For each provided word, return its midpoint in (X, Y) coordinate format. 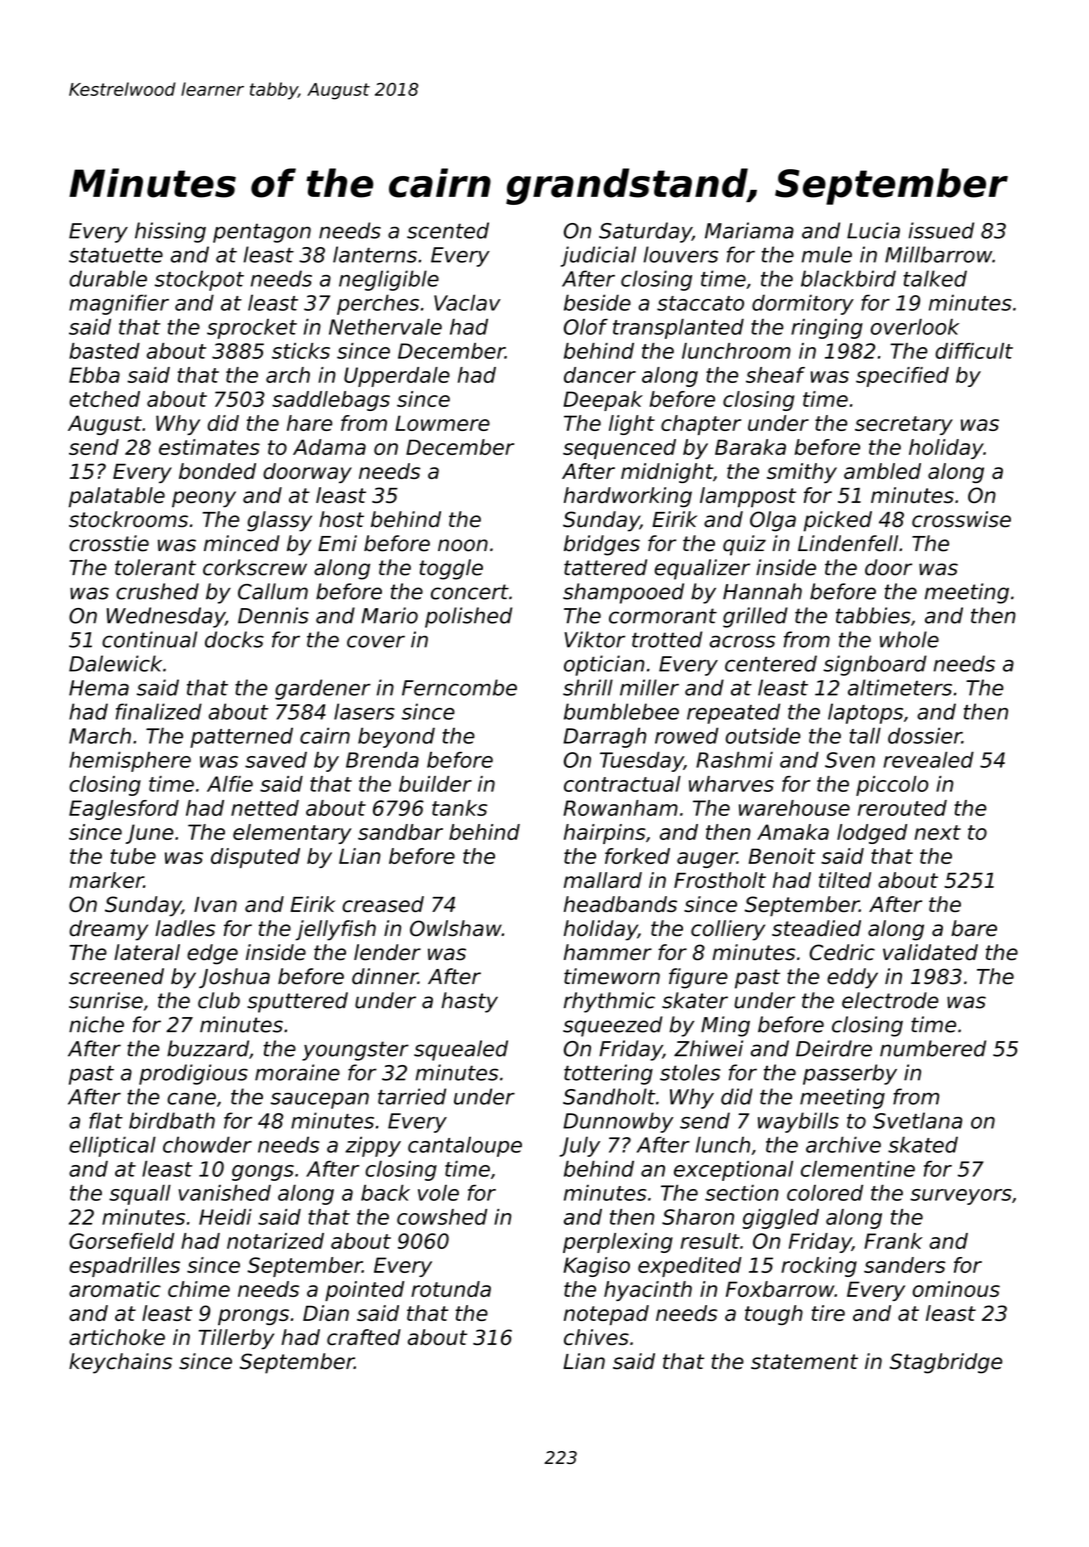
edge (212, 954)
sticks (301, 351)
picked (838, 521)
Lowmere (442, 423)
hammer (608, 952)
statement (804, 1362)
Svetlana (917, 1120)
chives (596, 1337)
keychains (120, 1363)
